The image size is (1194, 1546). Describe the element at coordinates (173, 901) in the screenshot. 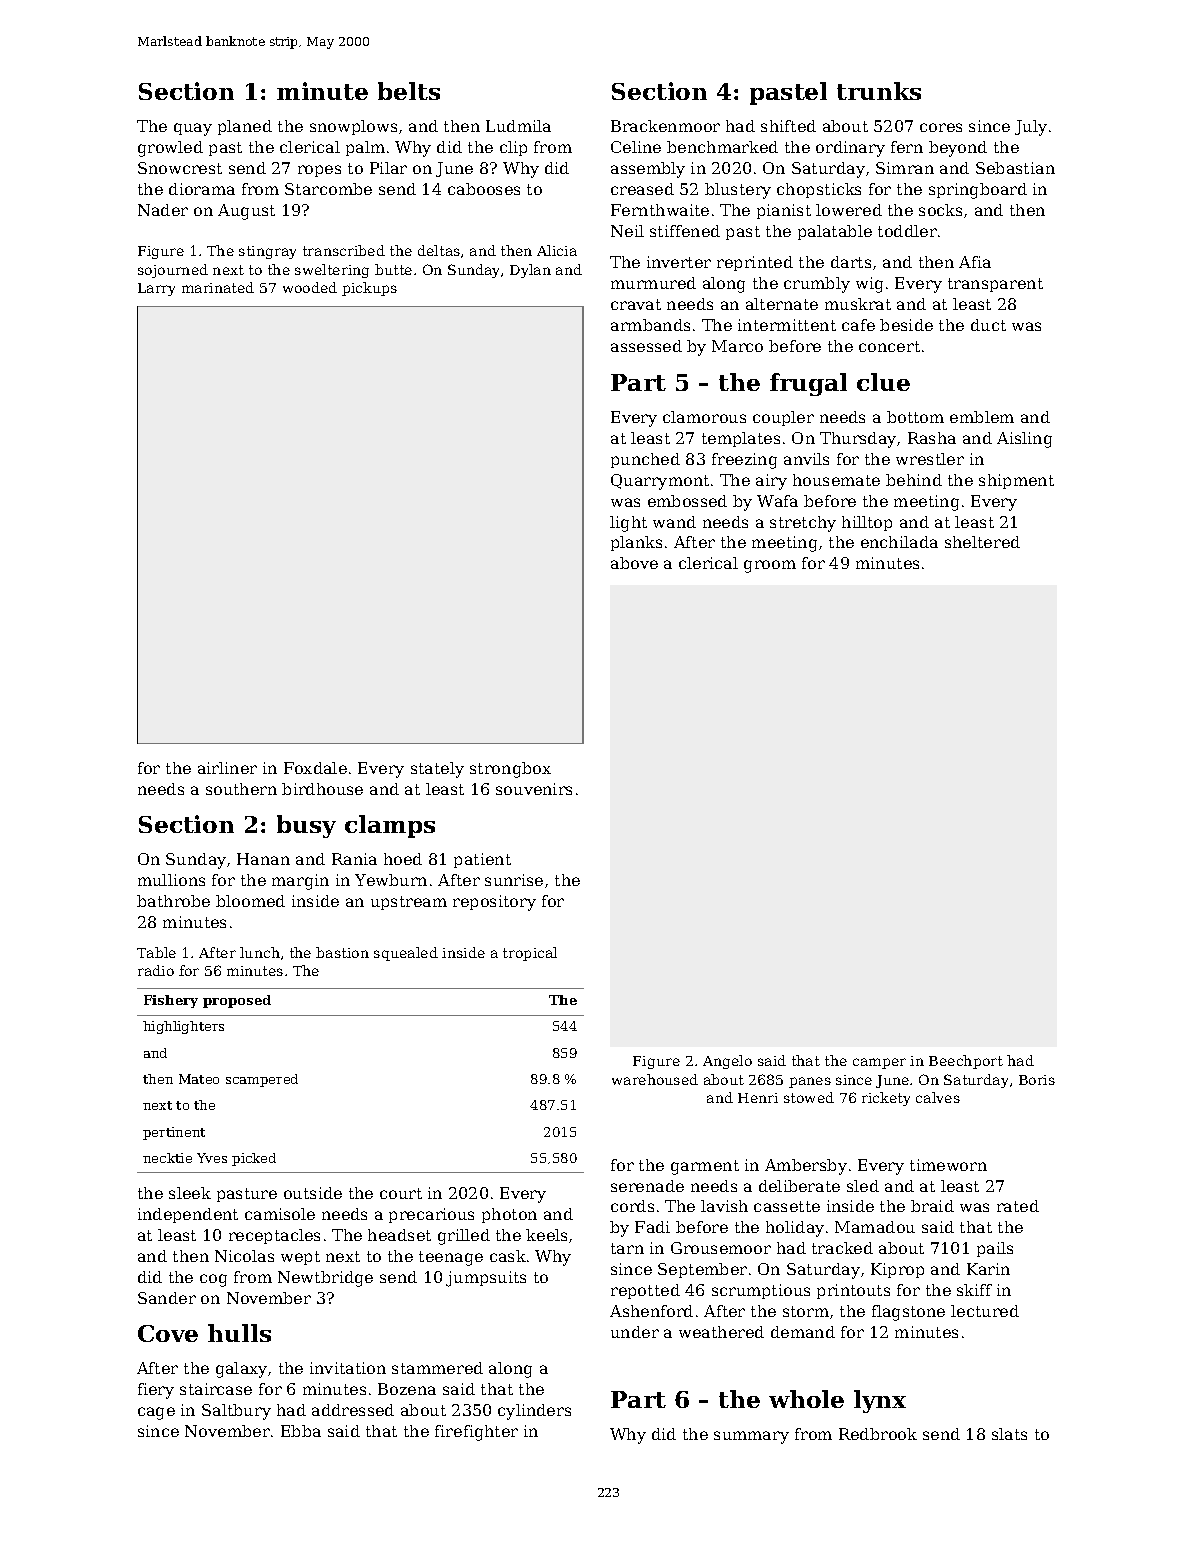

I see `bathrobe` at that location.
